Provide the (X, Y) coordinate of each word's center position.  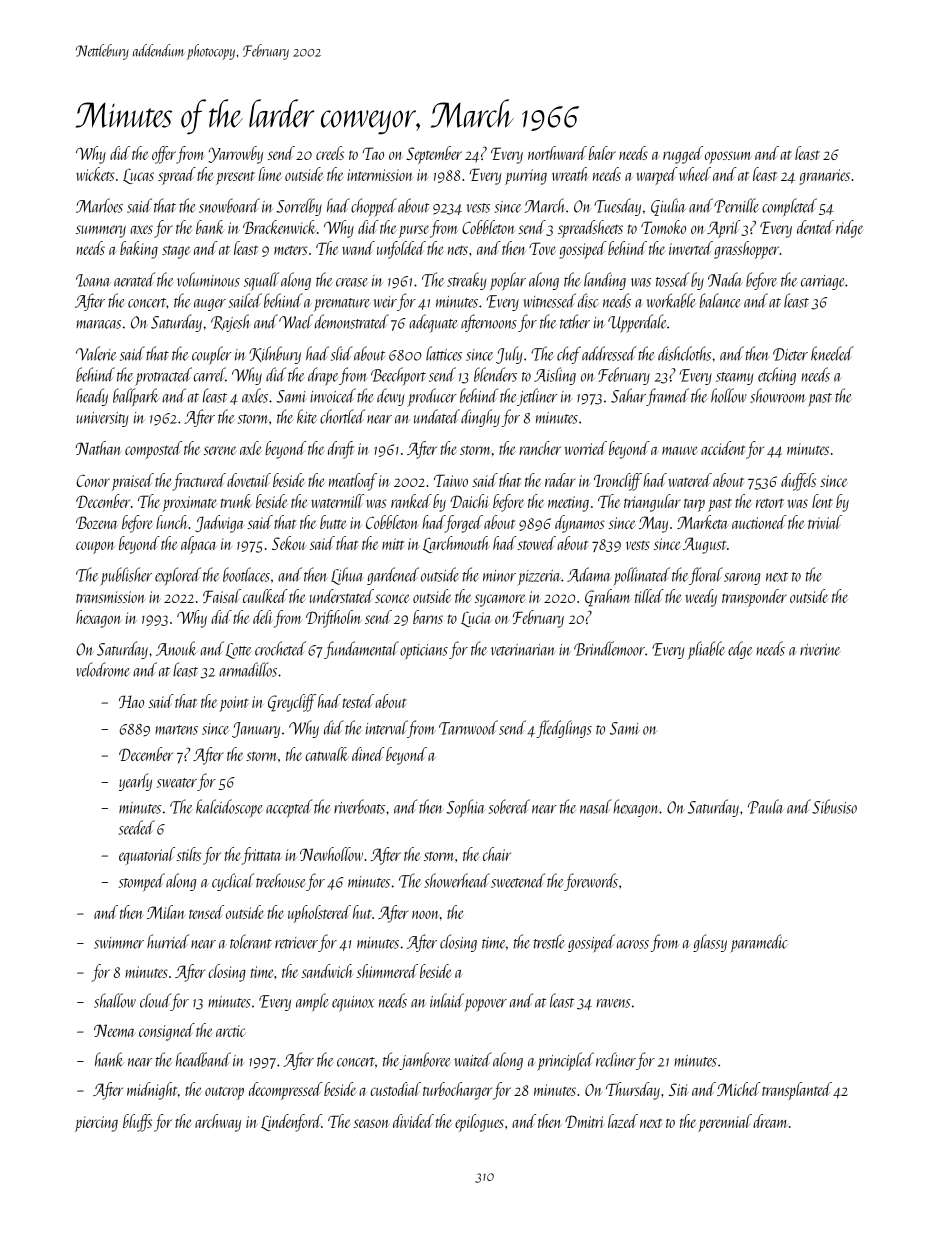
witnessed (549, 300)
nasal (595, 806)
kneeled (832, 353)
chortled (342, 416)
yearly (135, 782)
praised (133, 482)
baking (139, 250)
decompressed (286, 1091)
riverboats (359, 806)
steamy (735, 378)
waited (473, 1059)
